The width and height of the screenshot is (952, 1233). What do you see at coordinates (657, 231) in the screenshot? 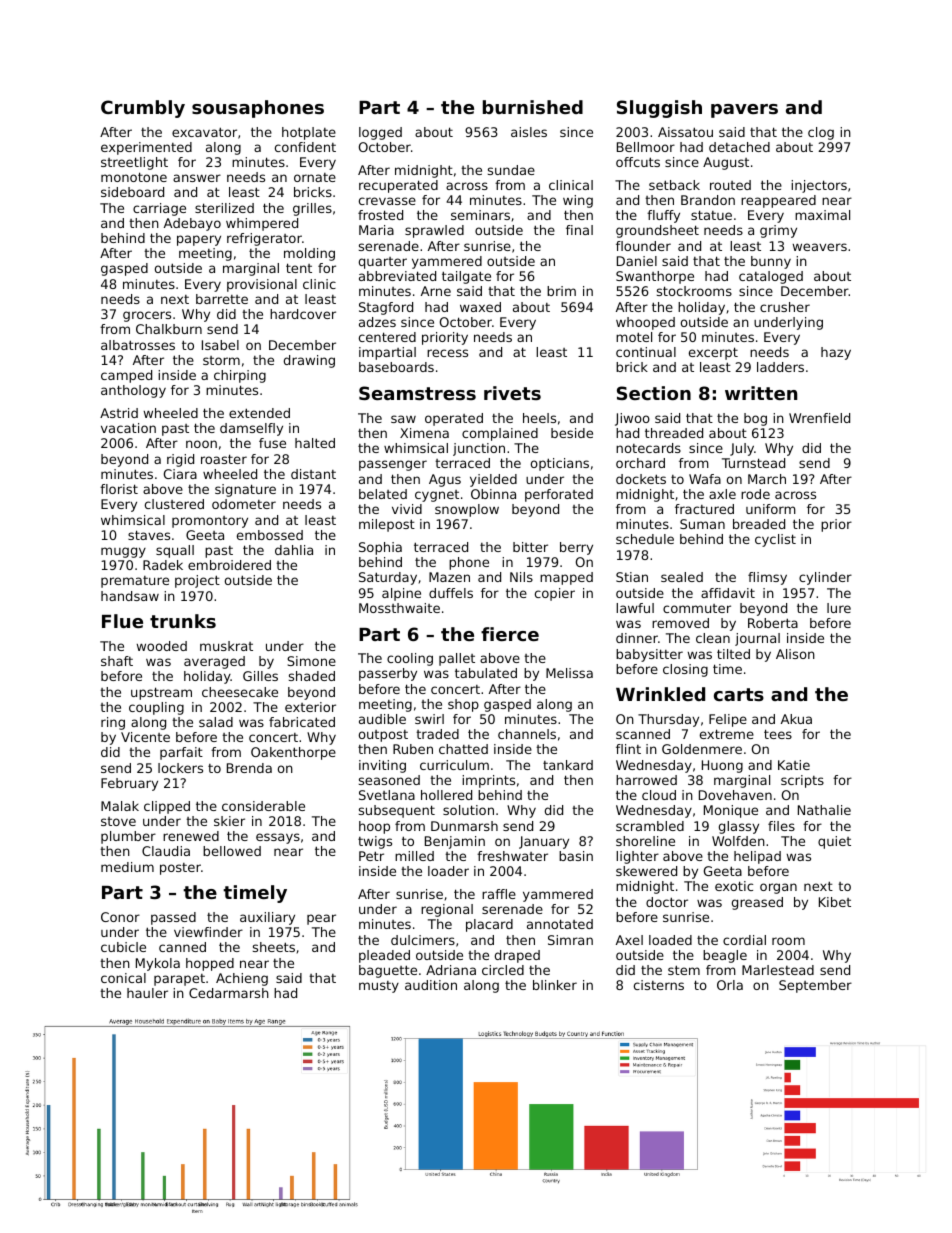
I see `groundsheet` at bounding box center [657, 231].
